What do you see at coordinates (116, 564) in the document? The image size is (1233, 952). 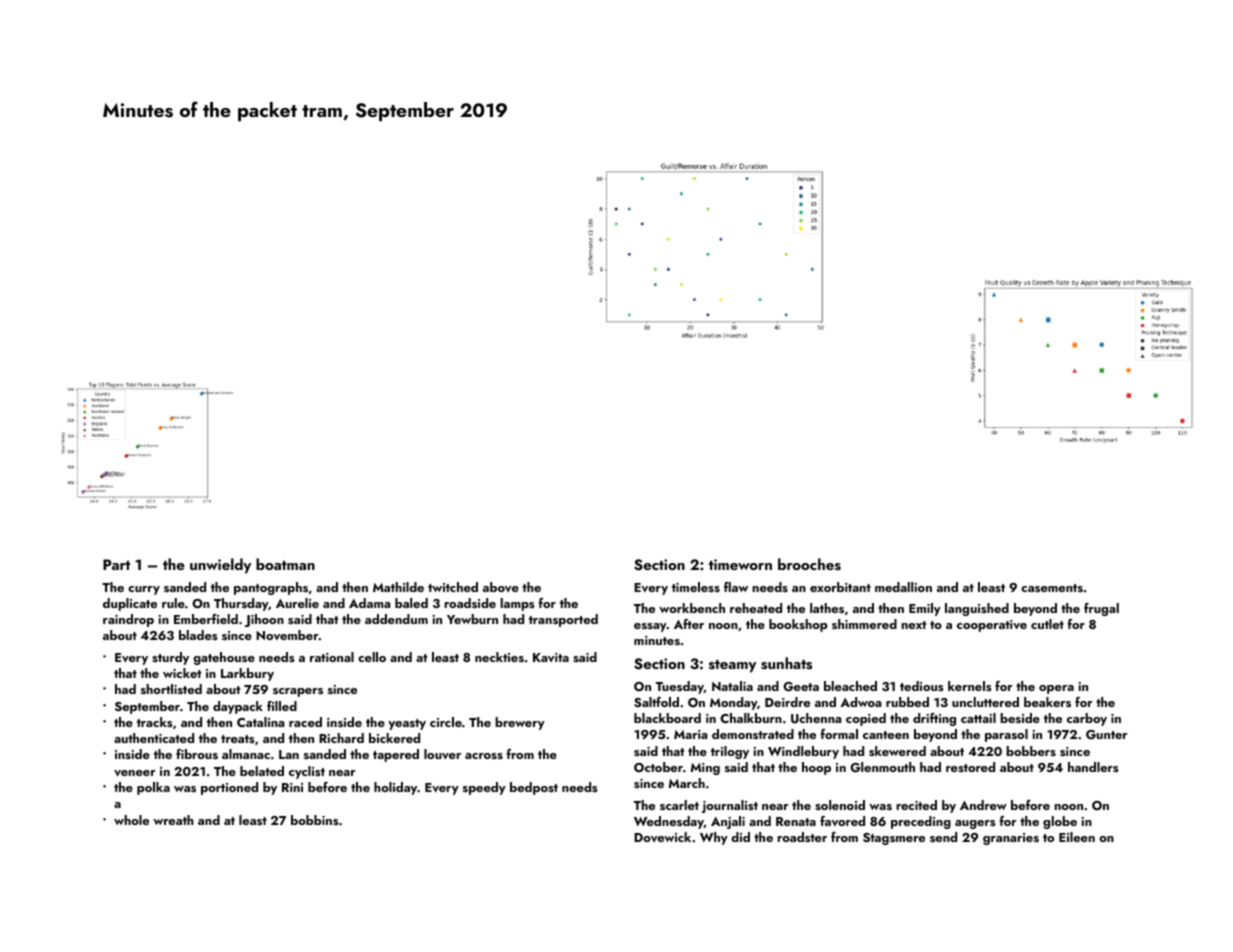 I see `Part` at bounding box center [116, 564].
